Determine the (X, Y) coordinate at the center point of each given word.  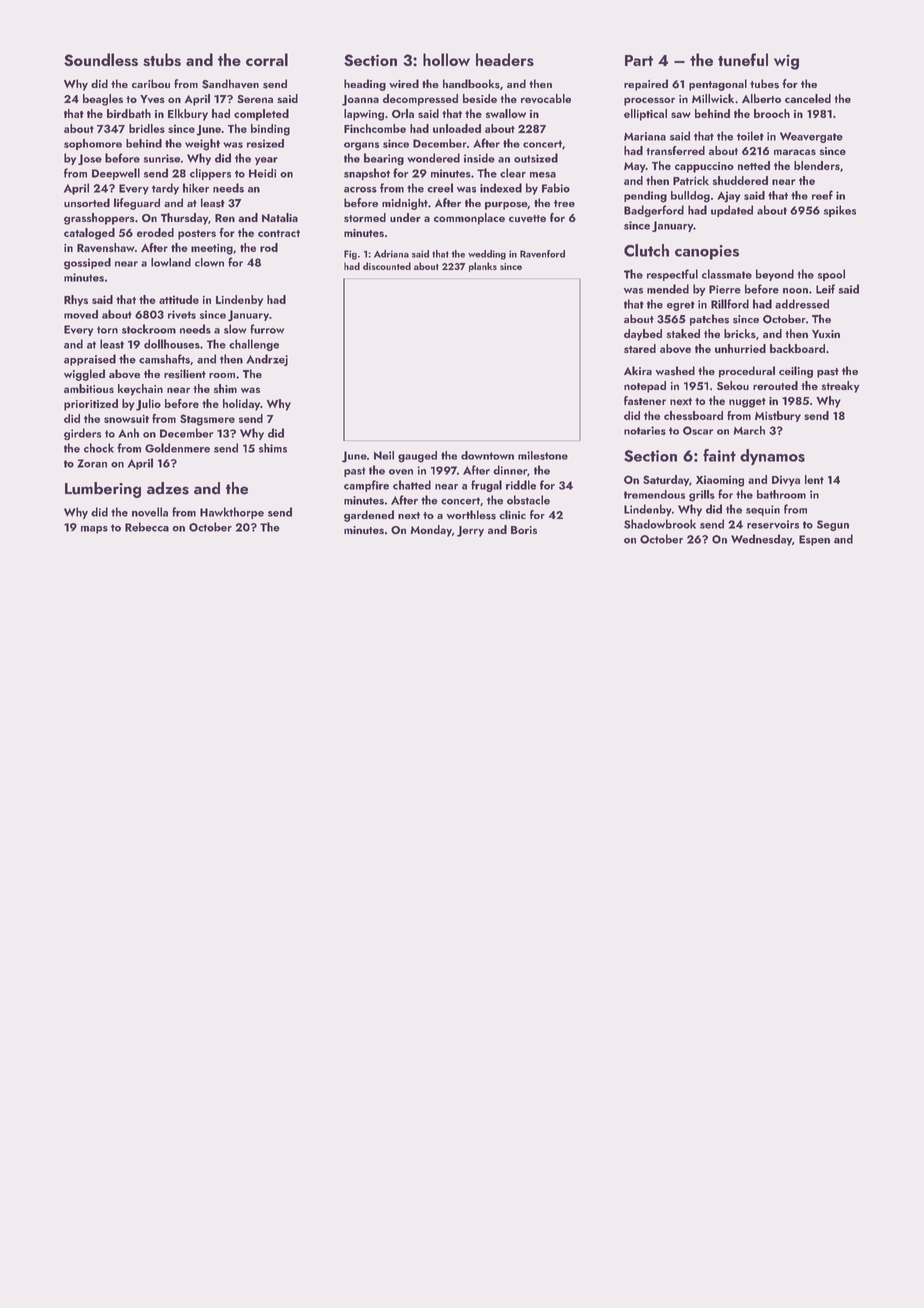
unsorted (87, 203)
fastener (645, 400)
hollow (446, 59)
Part (639, 60)
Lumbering (103, 490)
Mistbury (778, 416)
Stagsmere (207, 420)
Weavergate (811, 137)
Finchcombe (375, 128)
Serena (255, 99)
